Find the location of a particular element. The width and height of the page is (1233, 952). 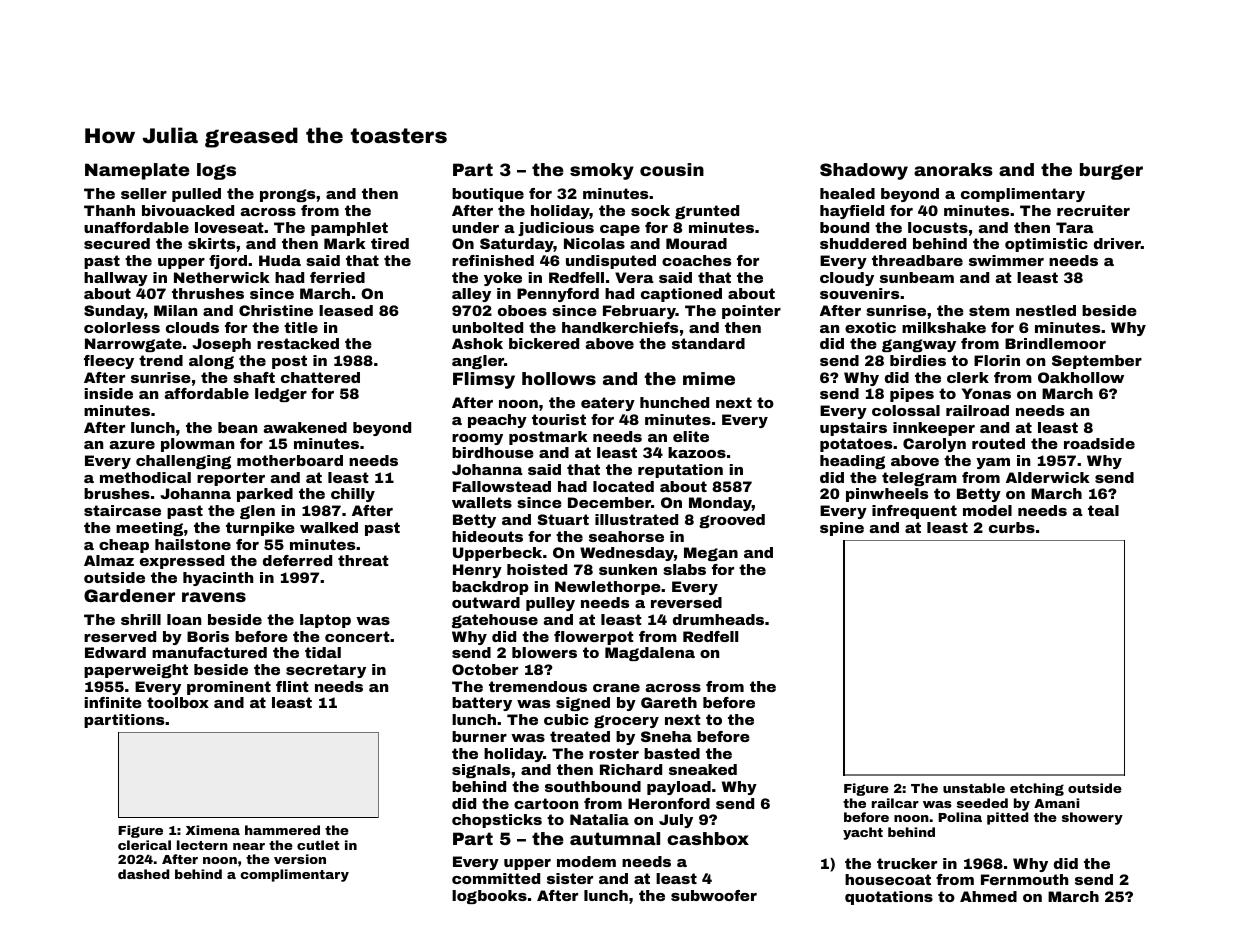

subwoofer is located at coordinates (714, 895).
